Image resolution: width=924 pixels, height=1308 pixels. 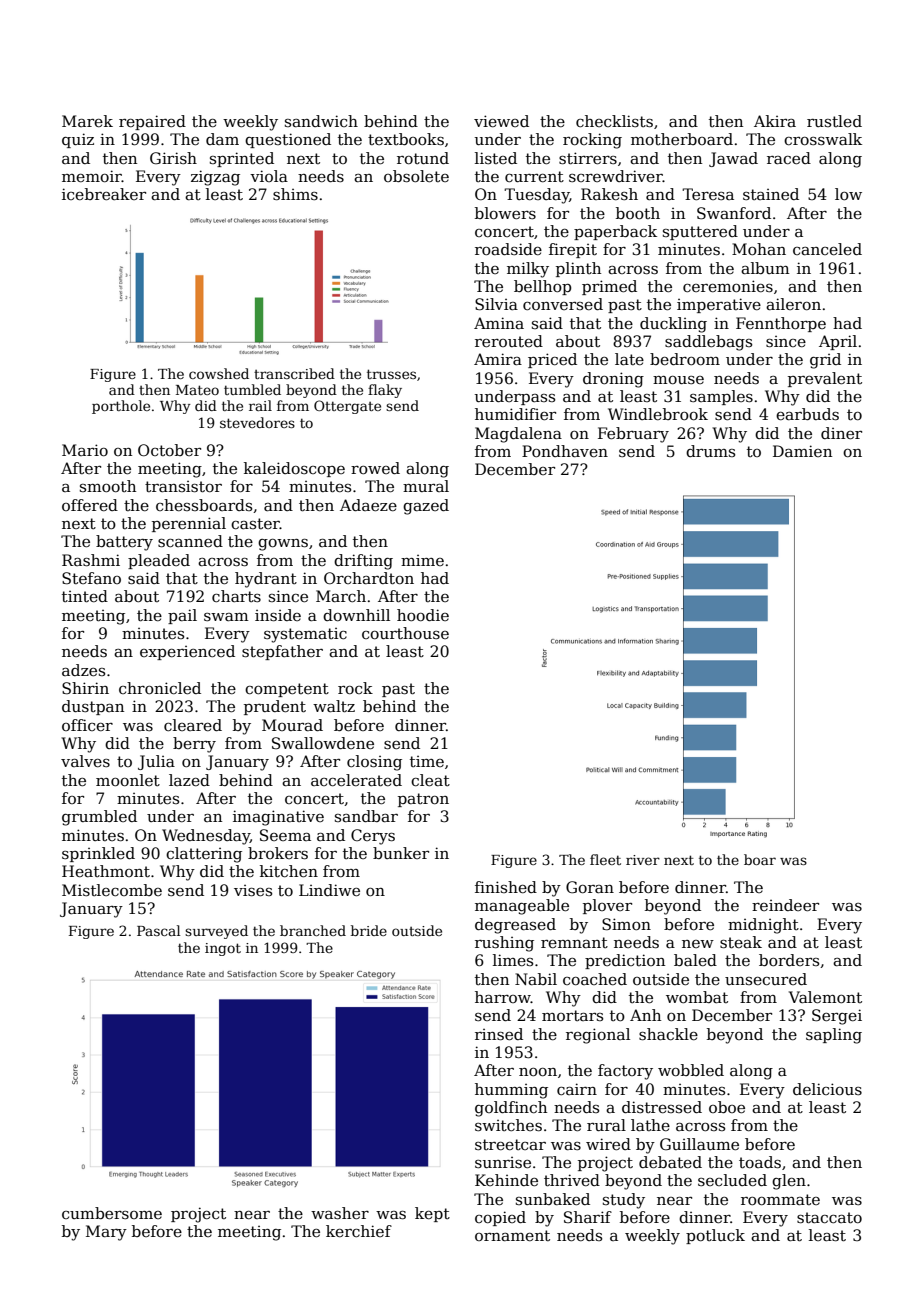 What do you see at coordinates (85, 596) in the page?
I see `tinted` at bounding box center [85, 596].
